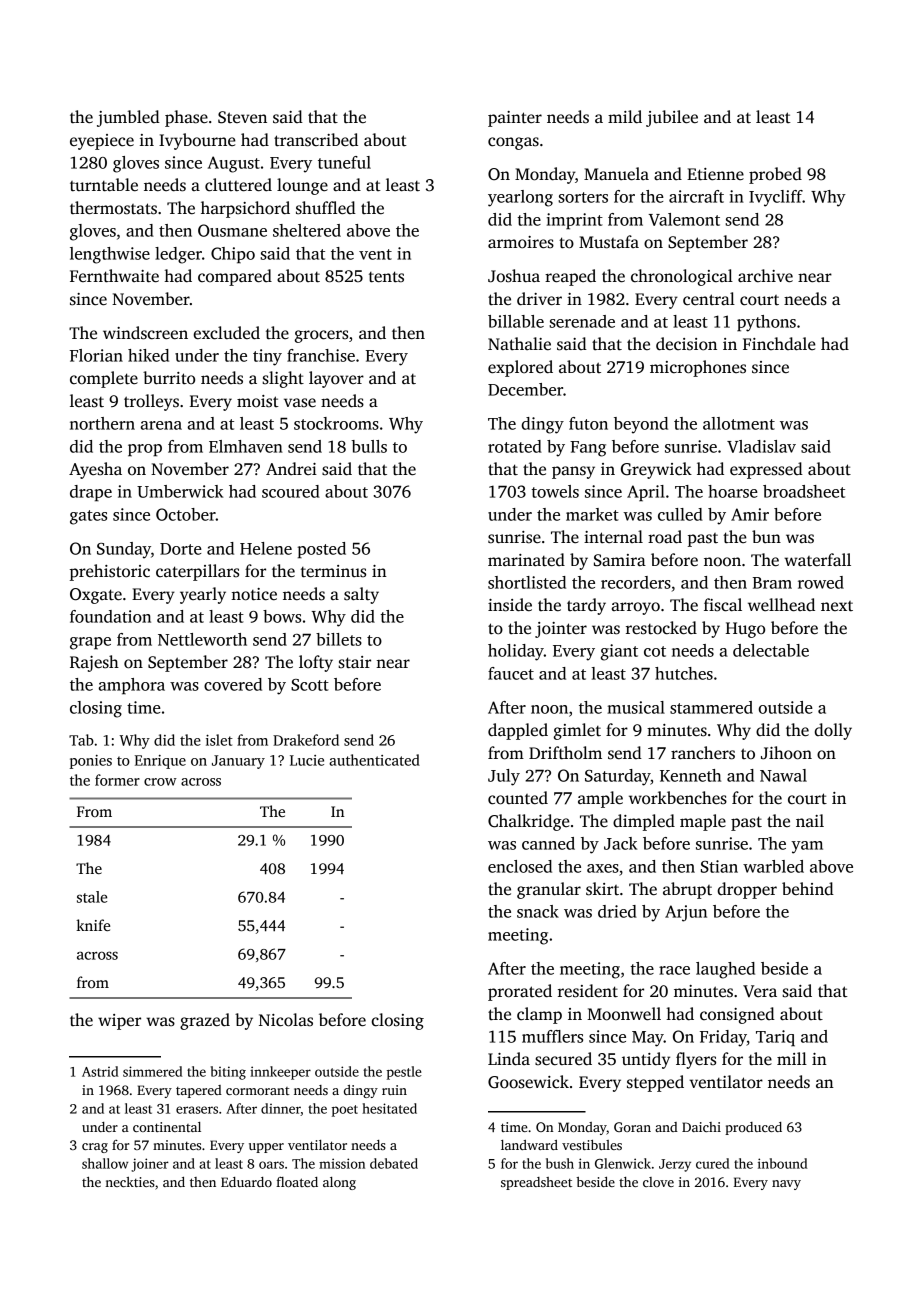 Image resolution: width=924 pixels, height=1311 pixels. Describe the element at coordinates (520, 992) in the screenshot. I see `prorated` at that location.
